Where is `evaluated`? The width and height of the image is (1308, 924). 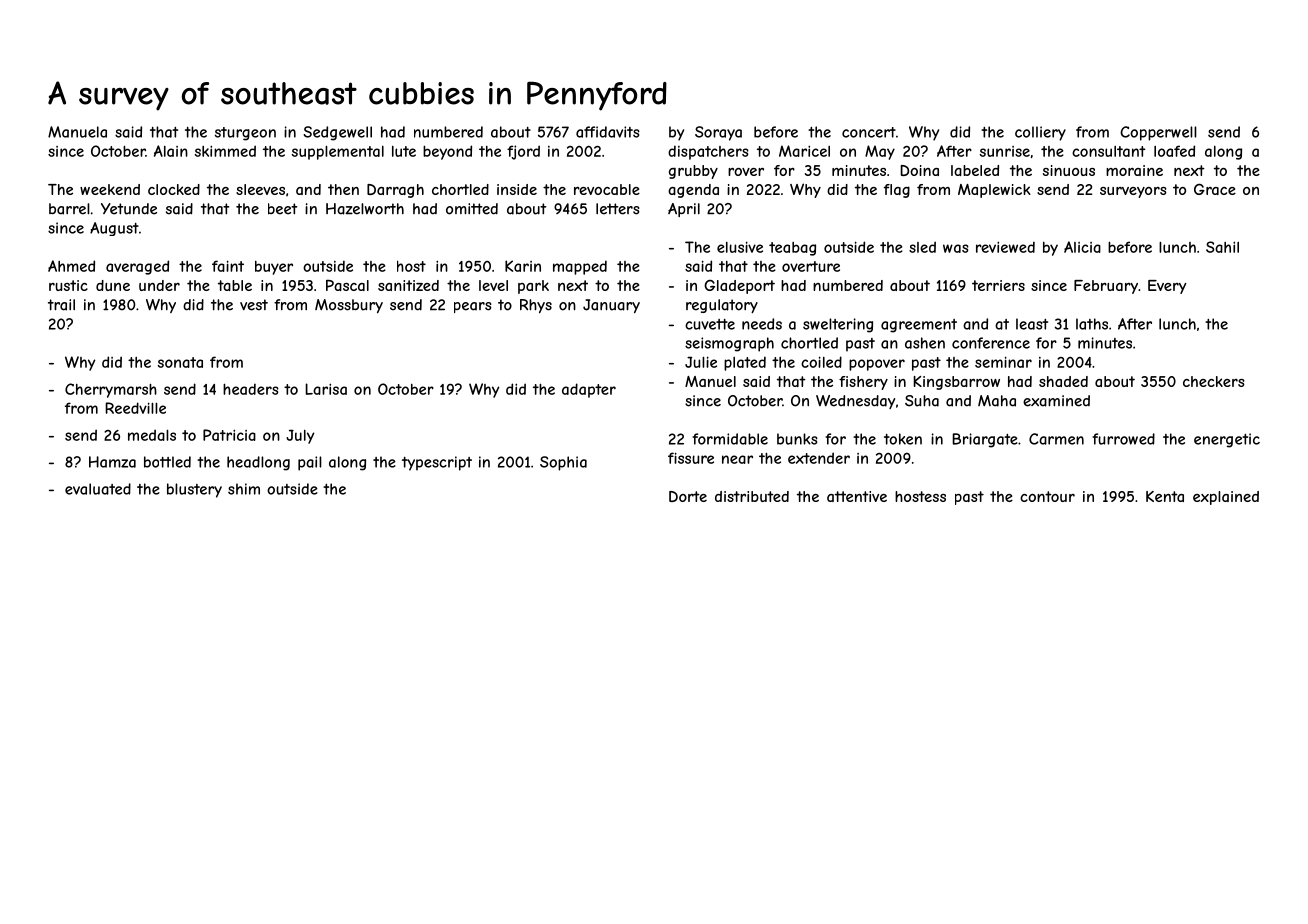 evaluated is located at coordinates (98, 489).
